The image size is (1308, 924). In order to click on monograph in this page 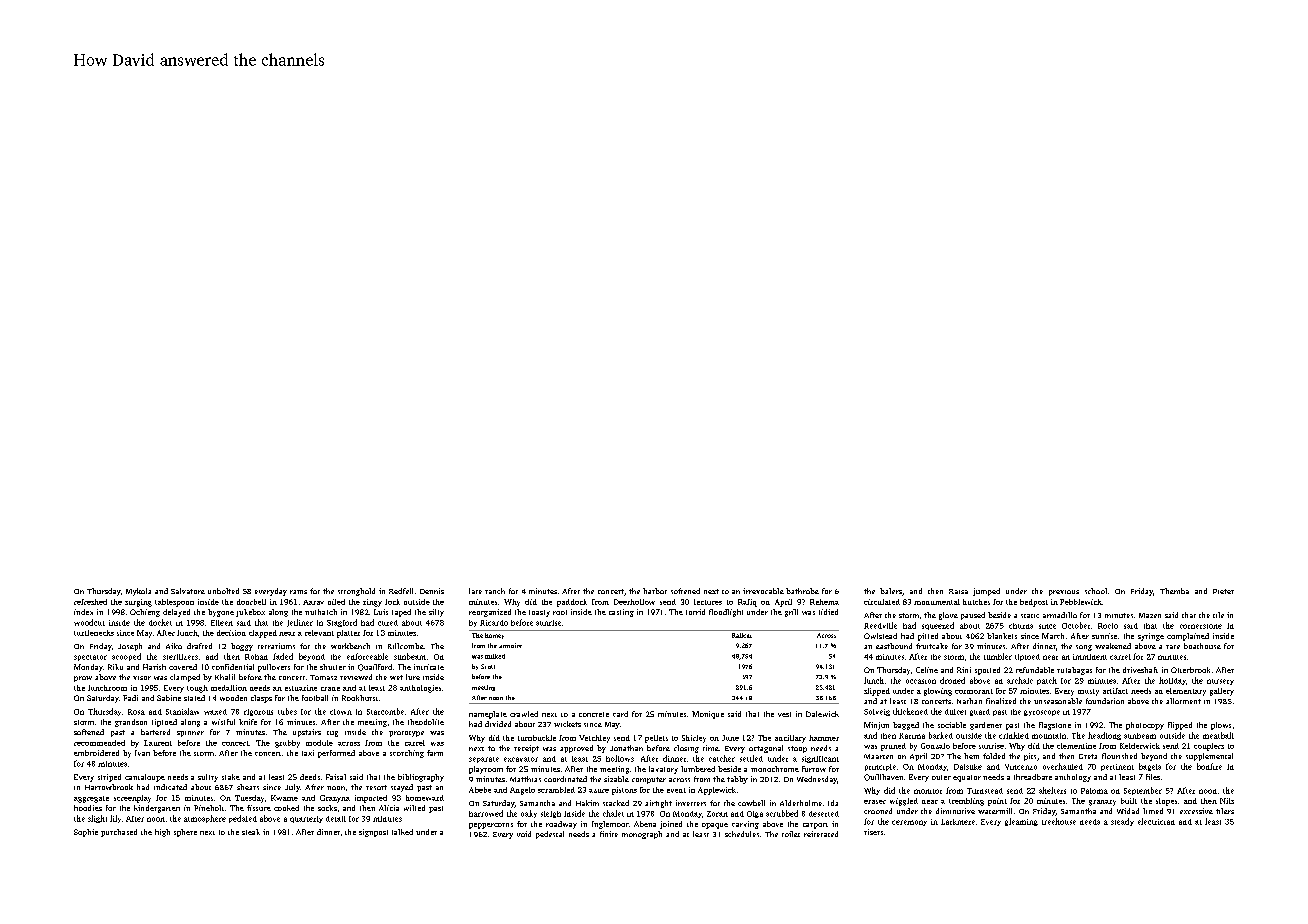, I will do `click(642, 835)`.
